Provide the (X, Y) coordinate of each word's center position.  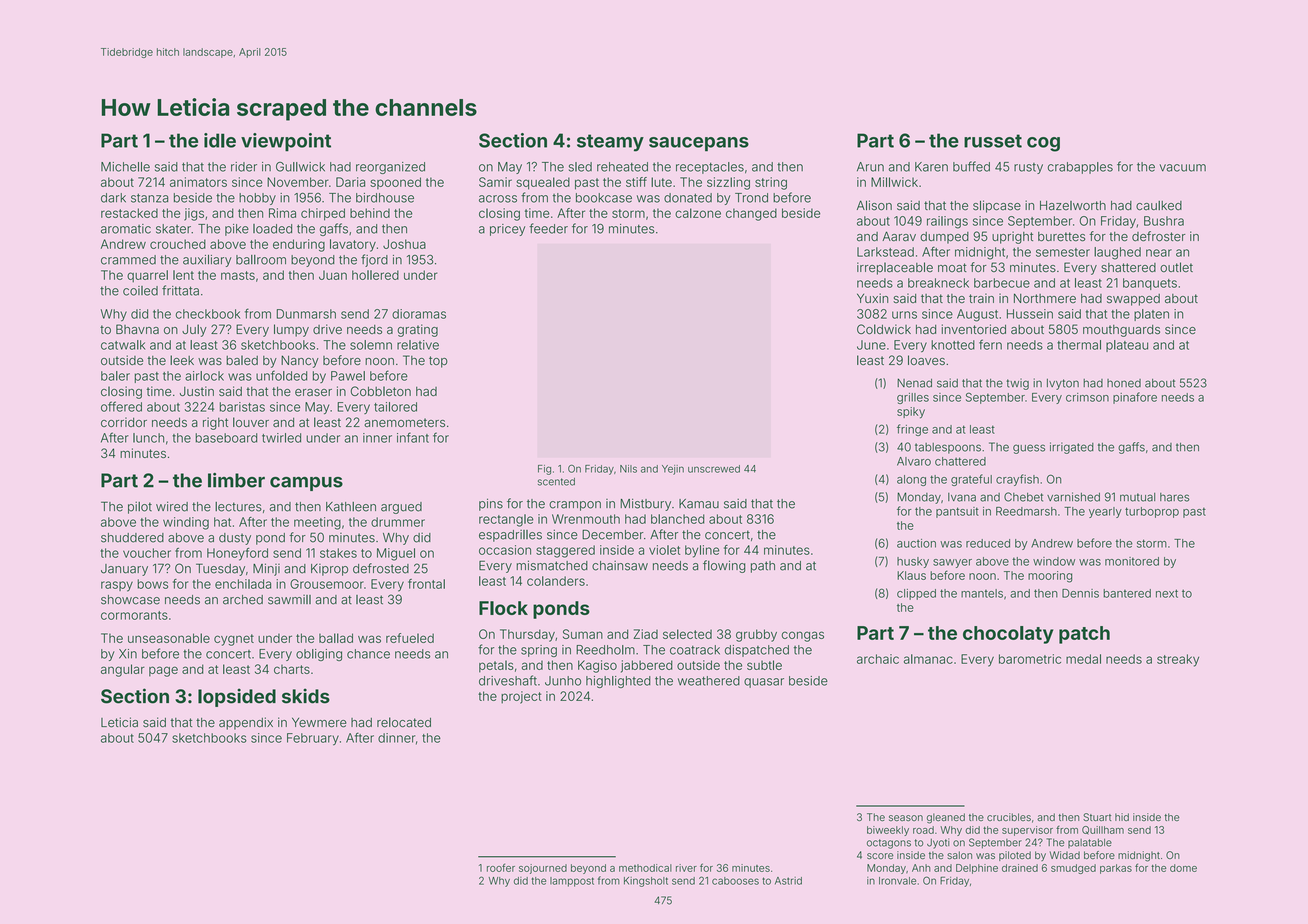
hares (1175, 497)
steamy (610, 143)
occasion (505, 550)
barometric (1030, 659)
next (1167, 593)
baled (242, 360)
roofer (501, 867)
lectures (238, 507)
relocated (404, 722)
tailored (395, 407)
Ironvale (897, 881)
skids (306, 696)
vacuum (1182, 168)
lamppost (572, 882)
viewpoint (286, 142)
